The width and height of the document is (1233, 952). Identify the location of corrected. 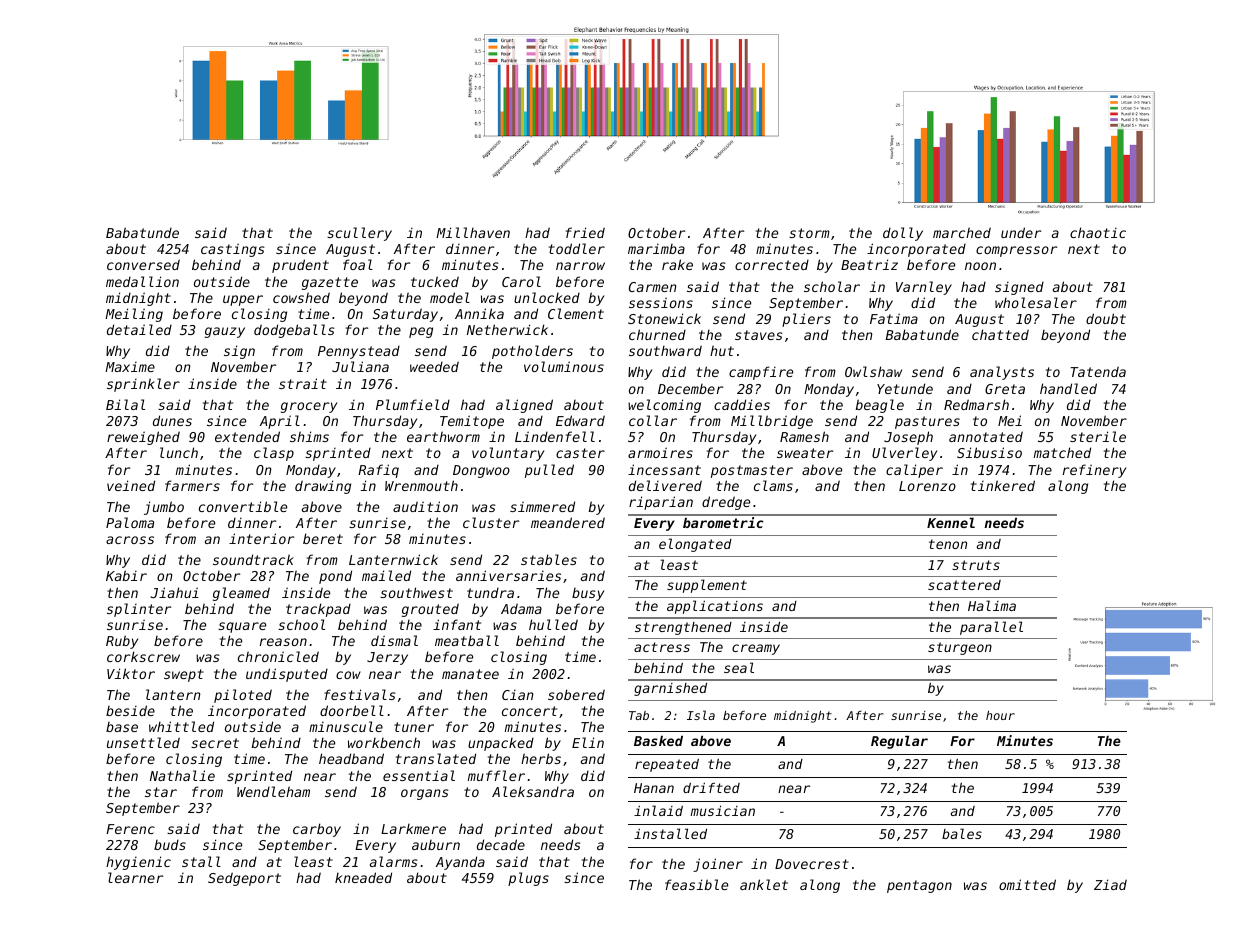
(772, 265).
